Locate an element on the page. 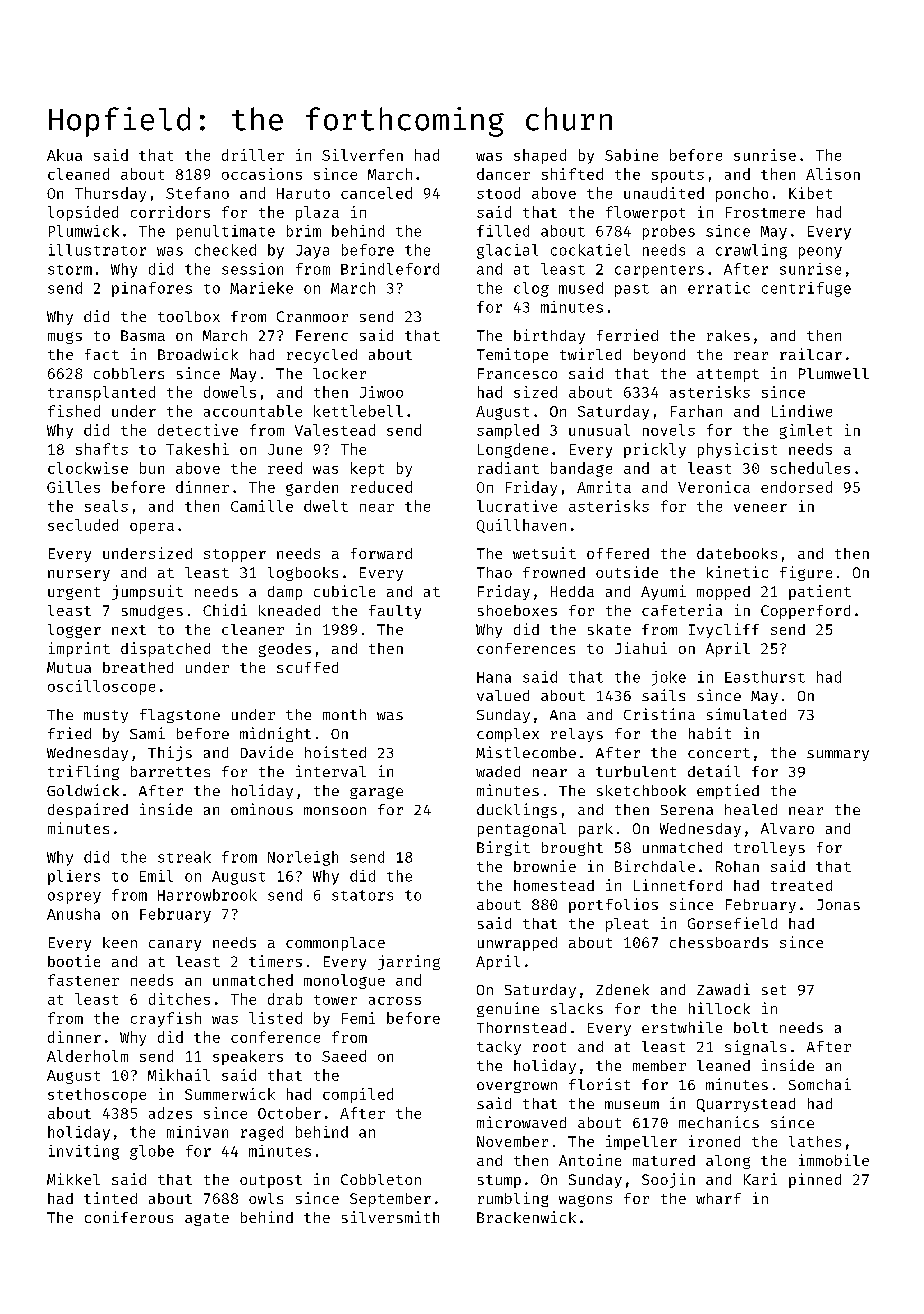 The image size is (924, 1314). valued is located at coordinates (503, 695).
